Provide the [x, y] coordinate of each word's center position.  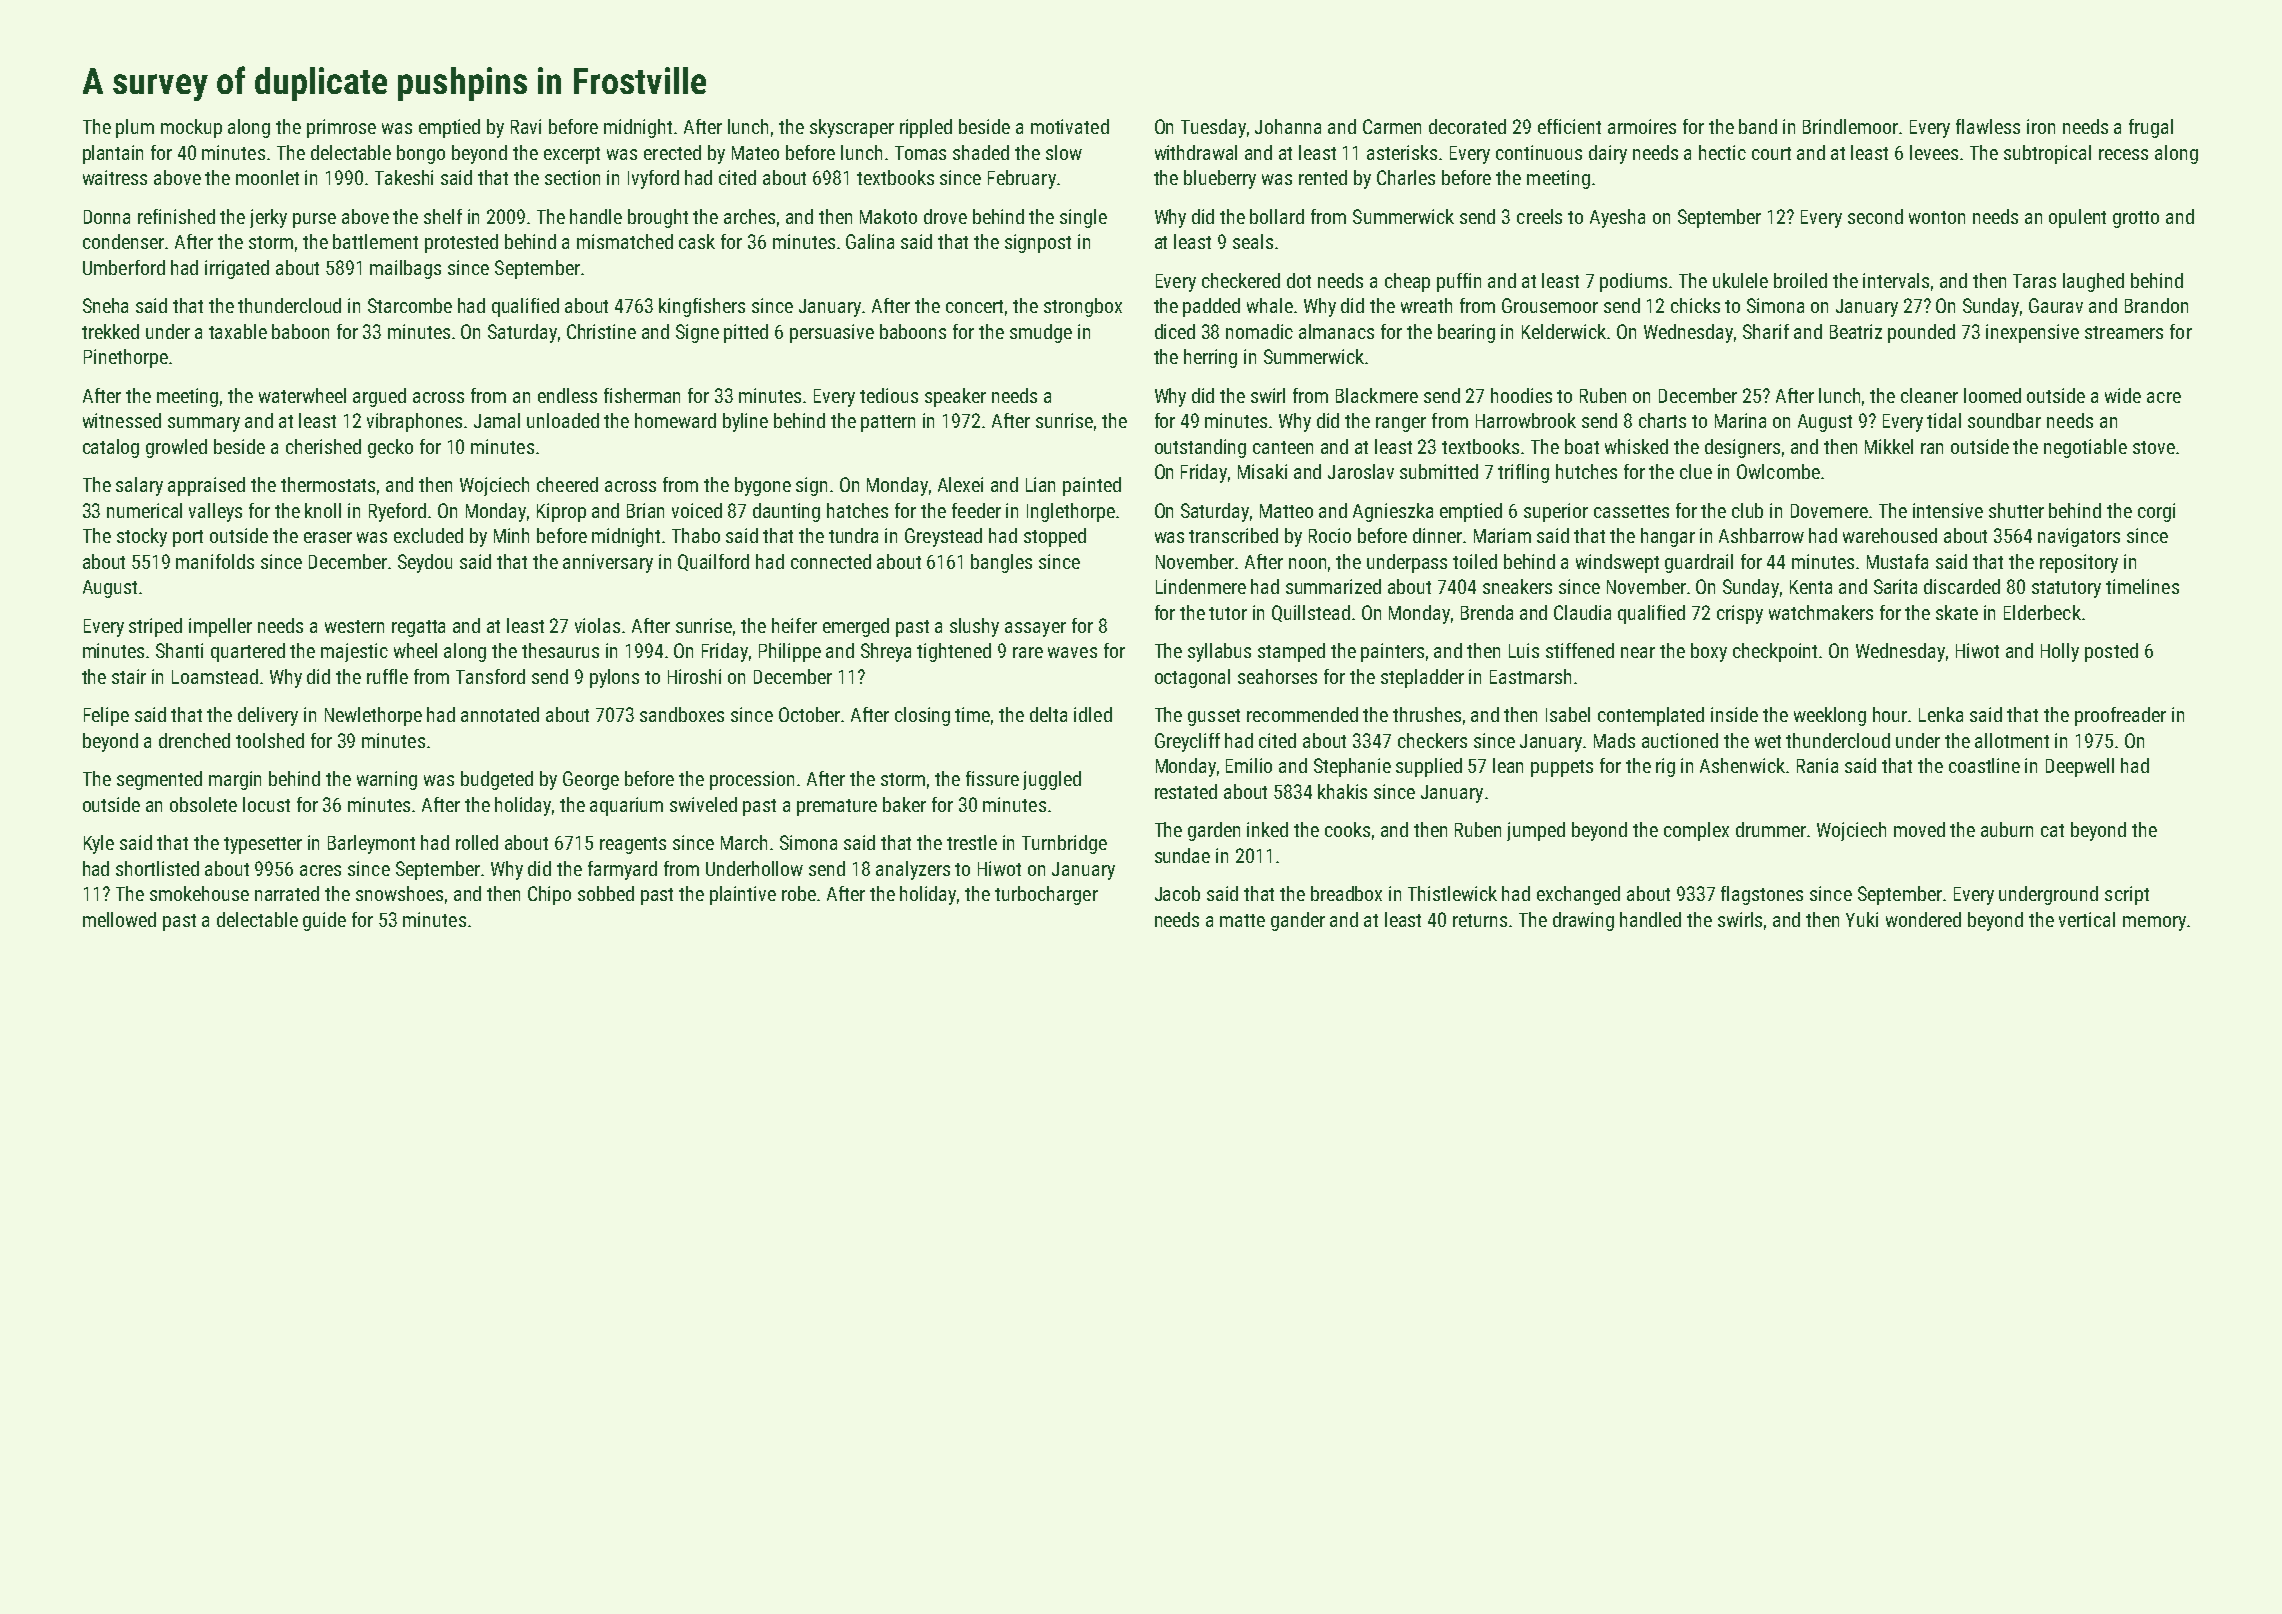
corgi [2156, 512]
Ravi [526, 126]
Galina [870, 241]
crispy [1740, 614]
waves [1072, 652]
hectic [1722, 152]
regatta [418, 628]
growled [176, 448]
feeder [976, 510]
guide [324, 921]
